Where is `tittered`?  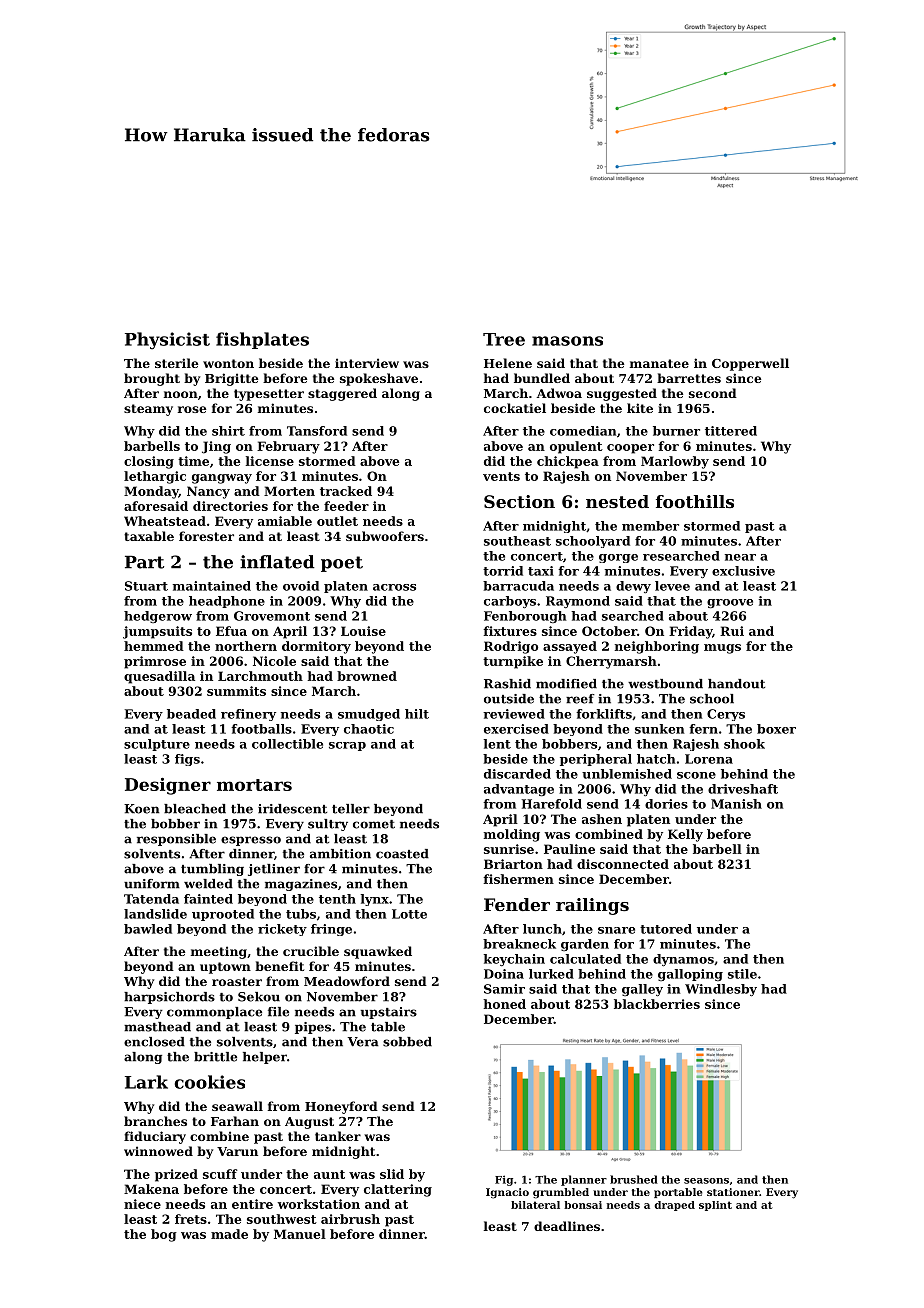
tittered is located at coordinates (731, 431).
